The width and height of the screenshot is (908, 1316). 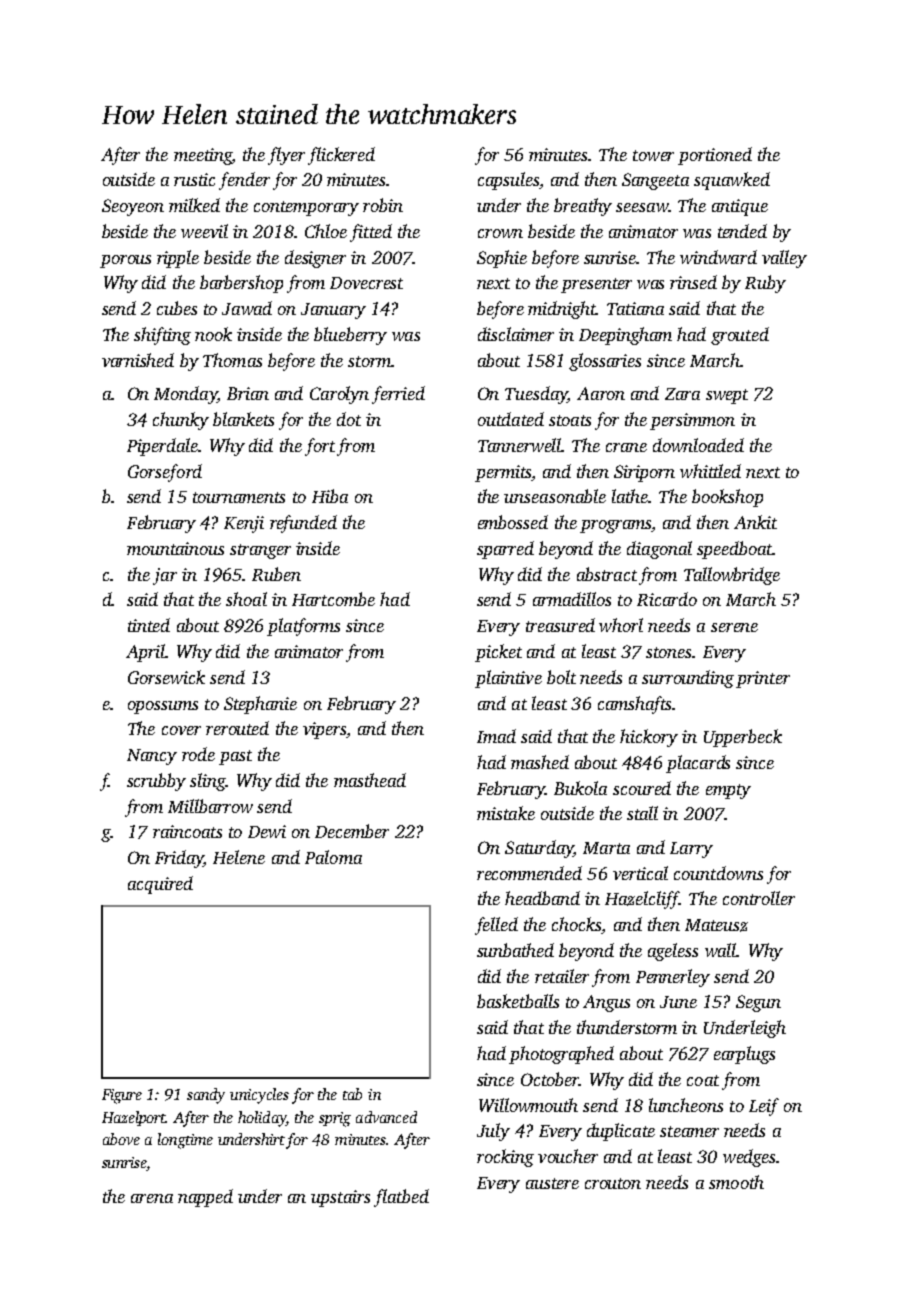 What do you see at coordinates (496, 926) in the screenshot?
I see `felled` at bounding box center [496, 926].
